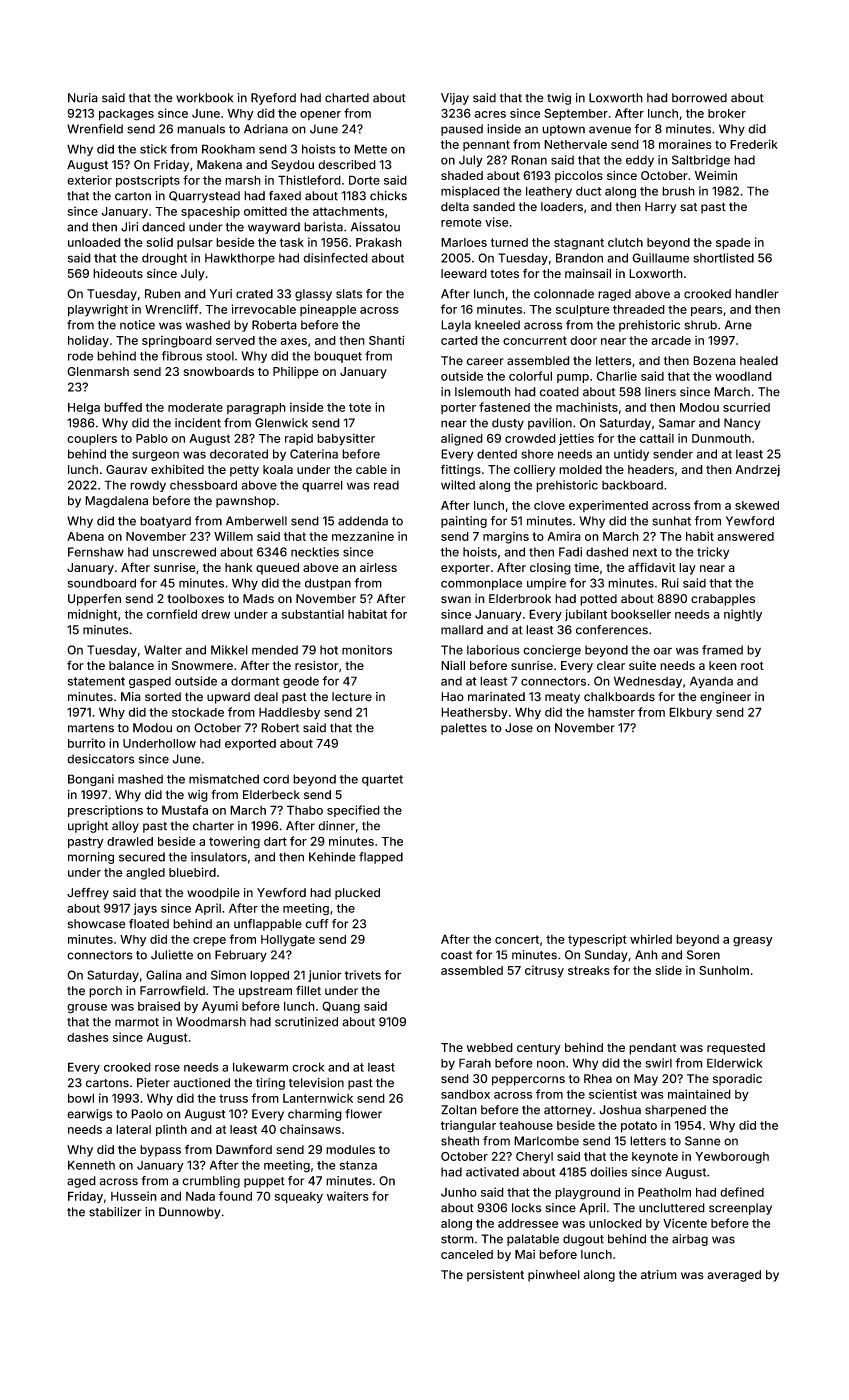 This screenshot has height=1400, width=849. What do you see at coordinates (759, 361) in the screenshot?
I see `healed` at bounding box center [759, 361].
